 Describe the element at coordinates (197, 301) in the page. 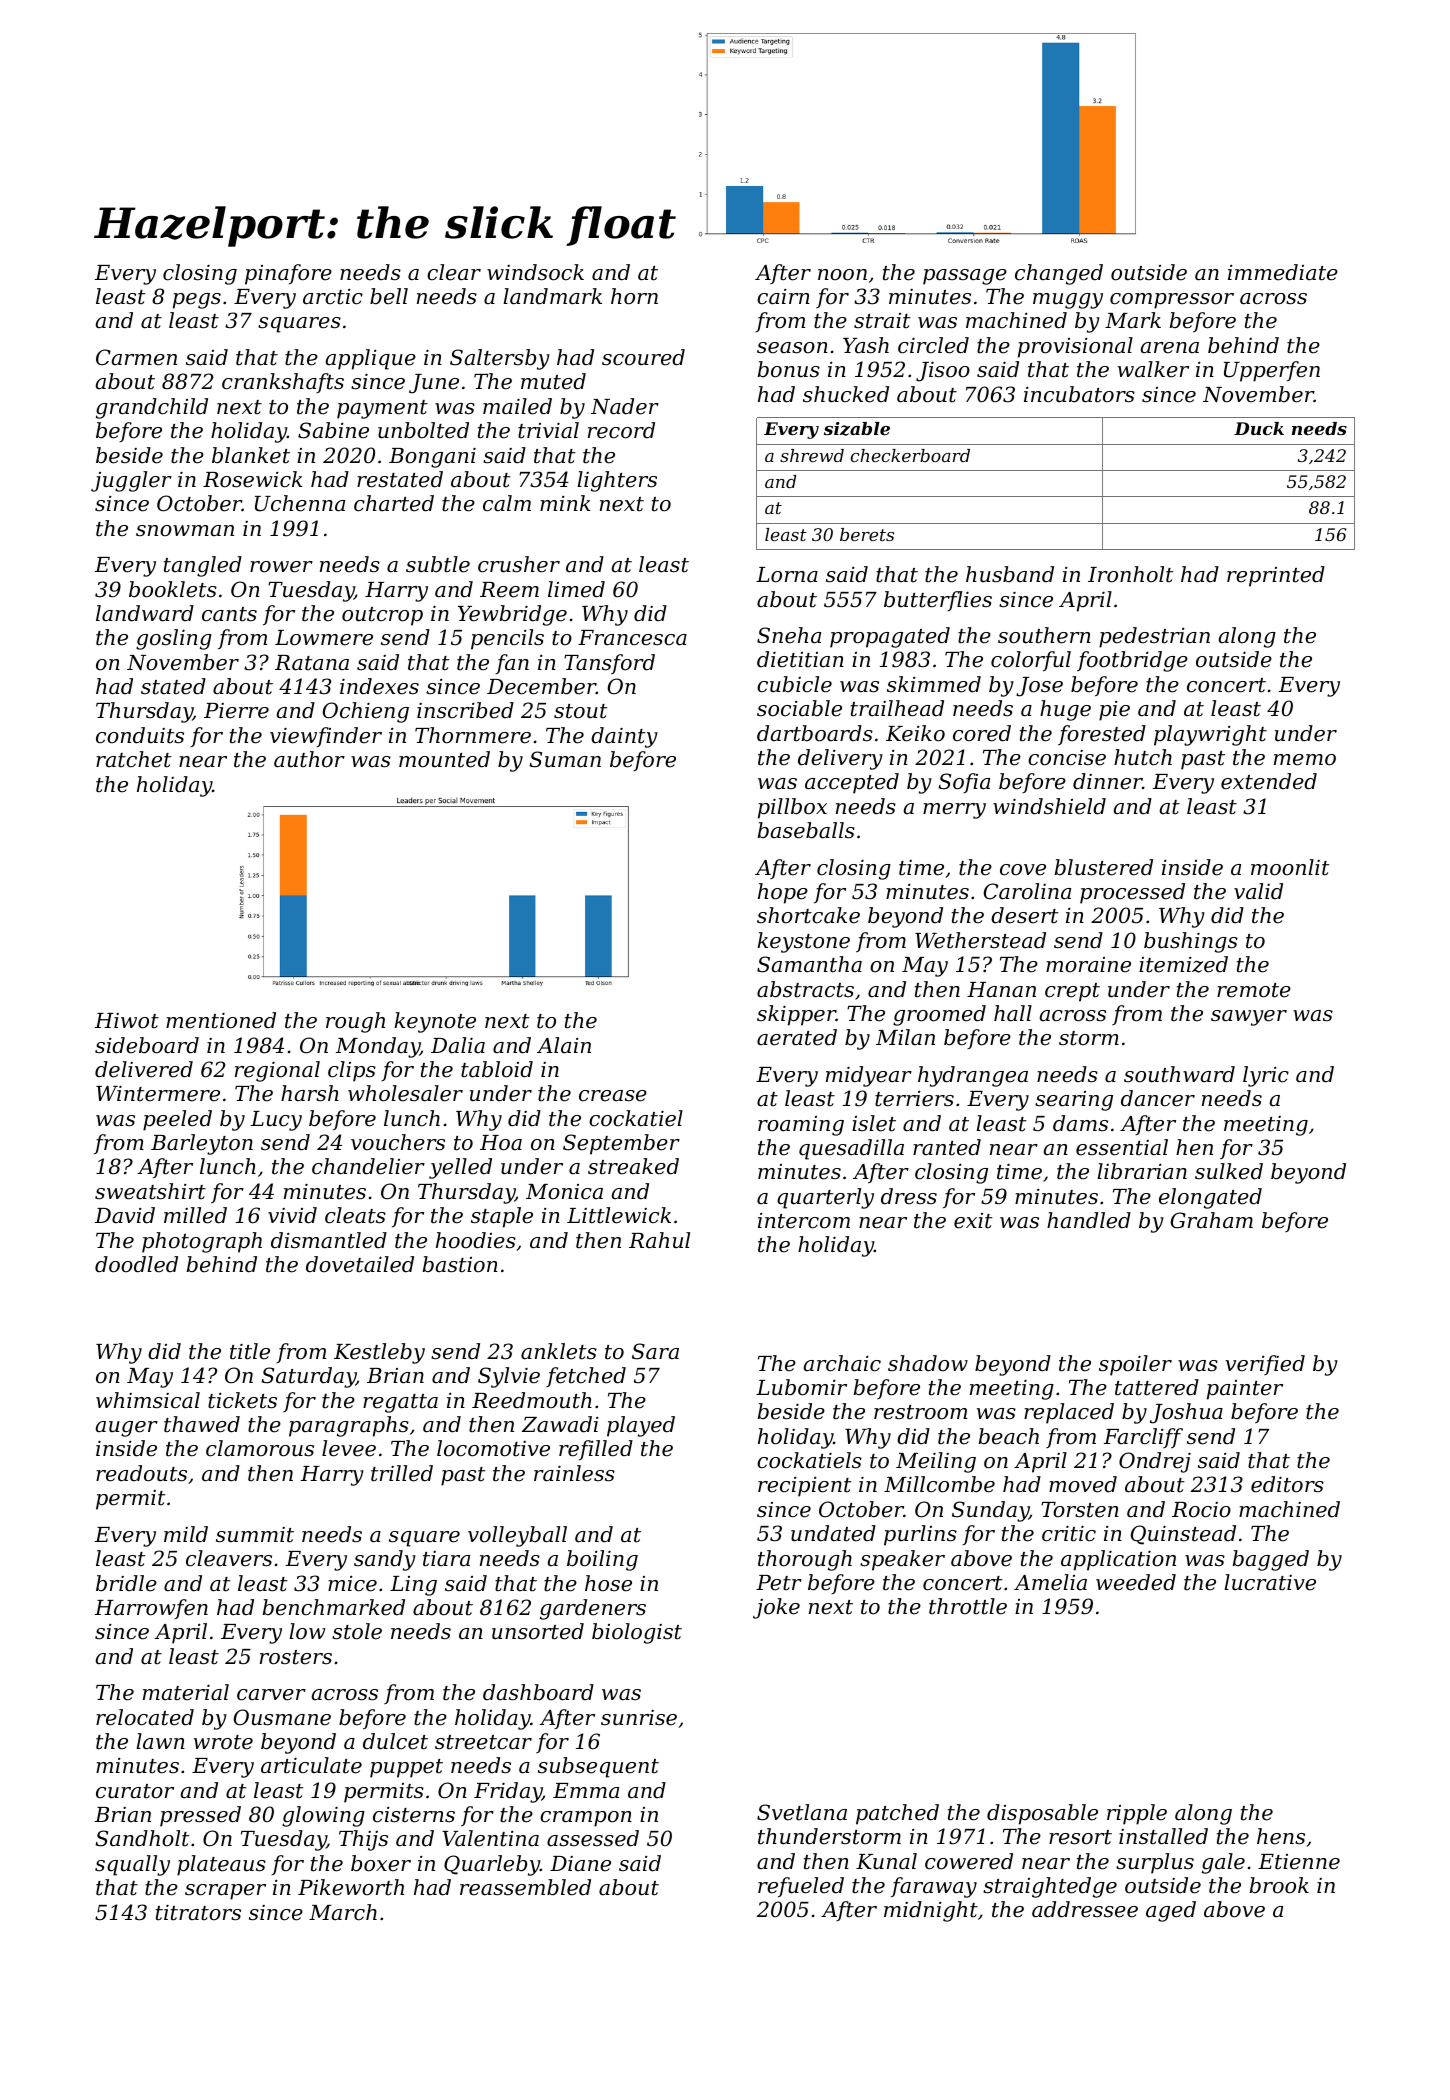

I see `pegs` at that location.
